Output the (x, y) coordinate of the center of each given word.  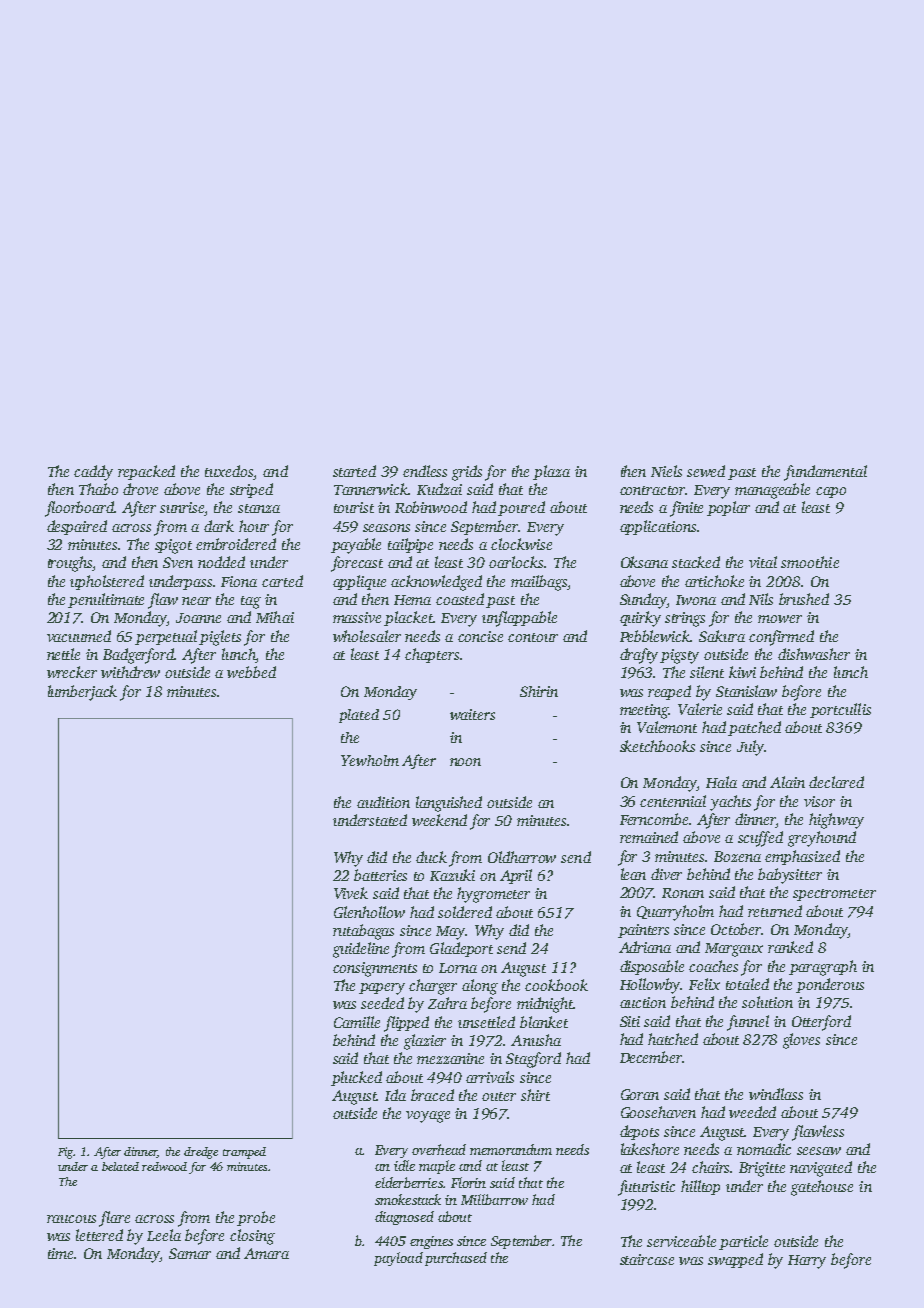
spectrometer (834, 895)
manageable (772, 491)
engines (431, 1242)
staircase (647, 1259)
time (60, 1253)
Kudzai (439, 489)
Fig (66, 1153)
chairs (711, 1167)
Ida (395, 1095)
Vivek (351, 893)
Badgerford (139, 656)
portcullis (840, 710)
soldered (465, 912)
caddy (93, 473)
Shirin (539, 691)
